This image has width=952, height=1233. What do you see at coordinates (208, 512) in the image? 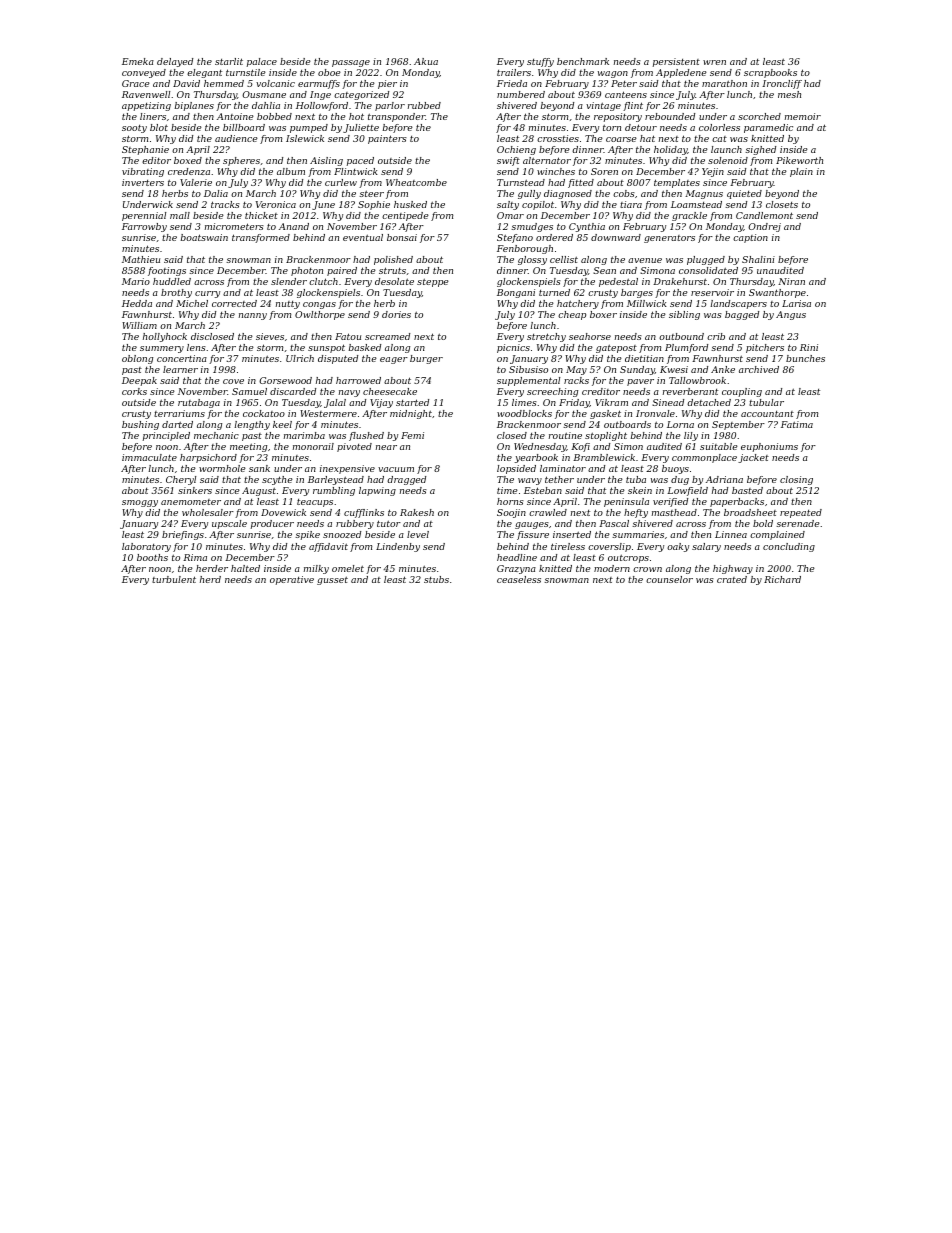
I see `wholesaler` at bounding box center [208, 512].
